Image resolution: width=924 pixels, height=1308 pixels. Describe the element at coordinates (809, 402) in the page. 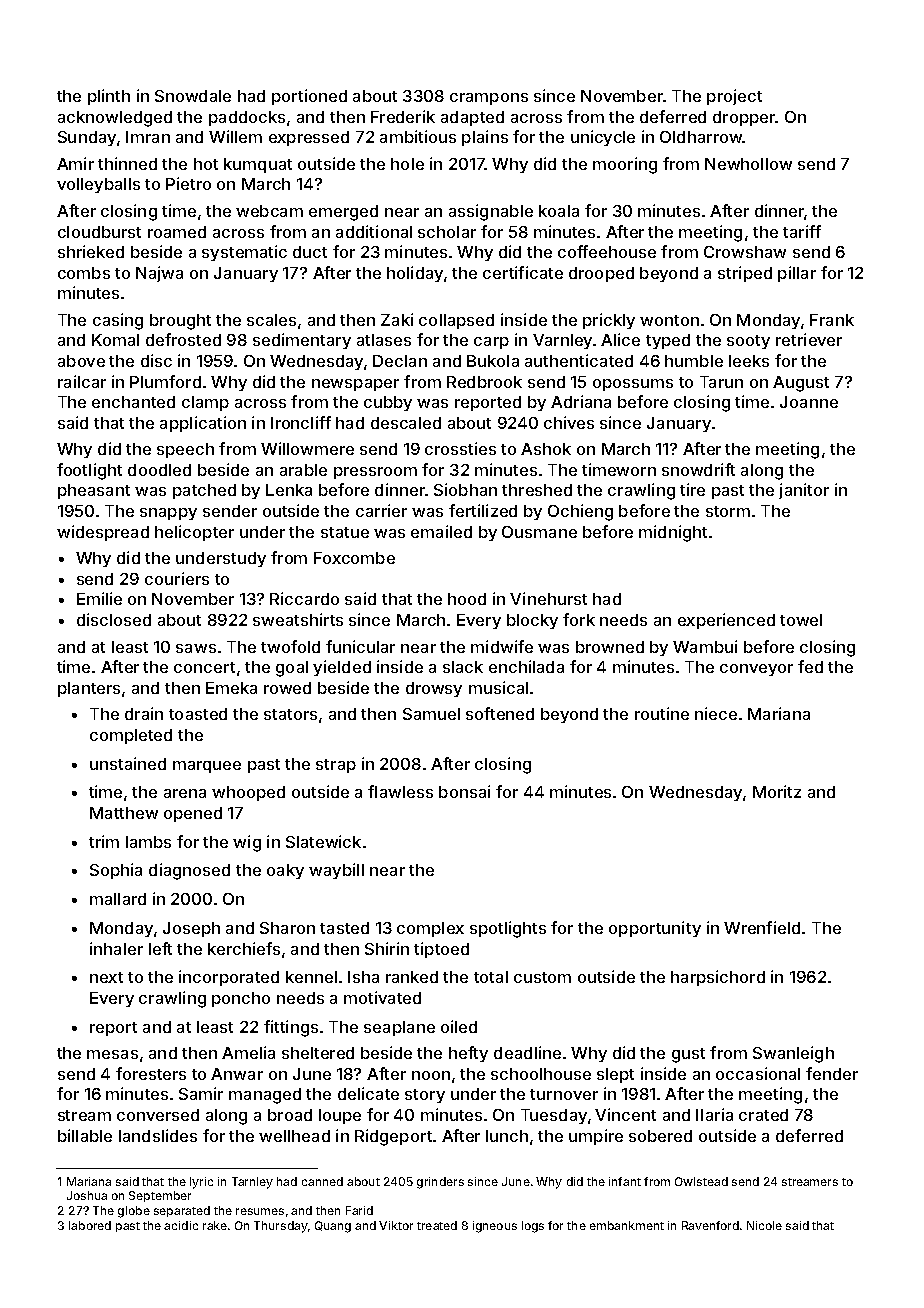

I see `Joanne` at that location.
